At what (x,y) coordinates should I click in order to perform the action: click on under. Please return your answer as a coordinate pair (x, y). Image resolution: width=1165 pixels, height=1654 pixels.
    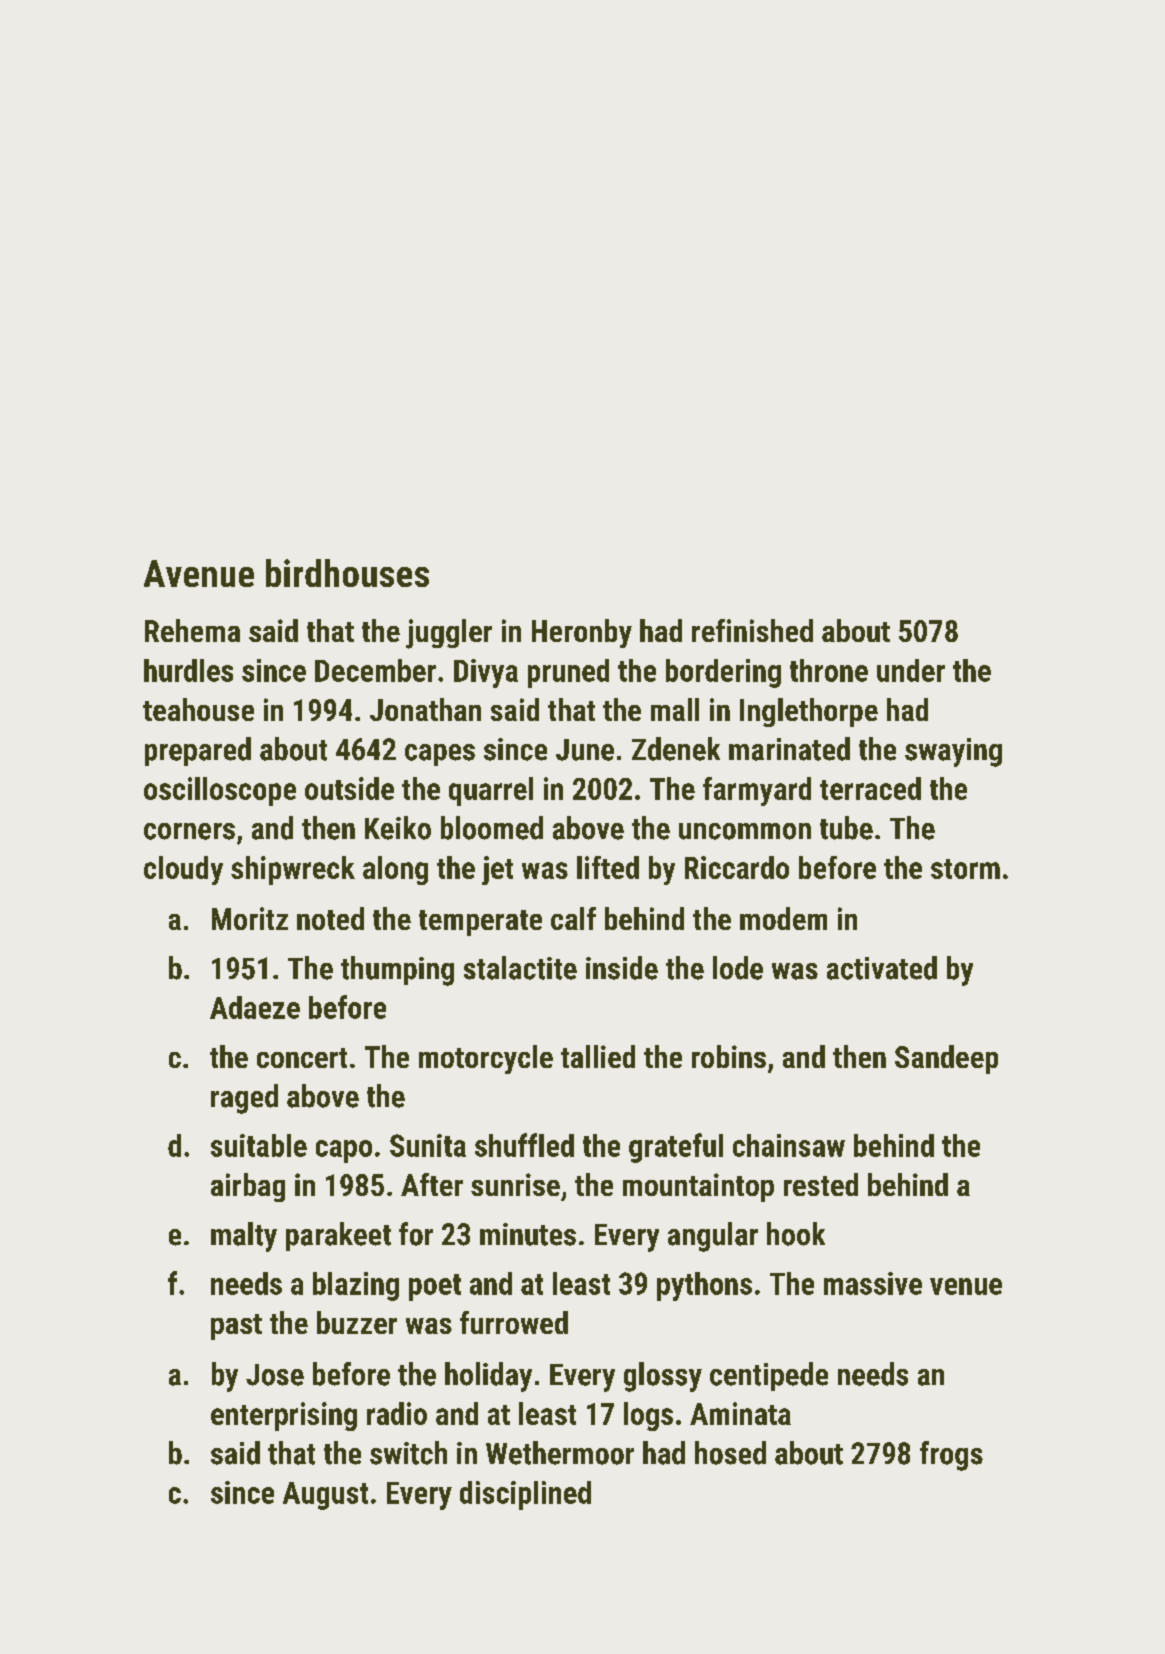
    Looking at the image, I should click on (911, 670).
